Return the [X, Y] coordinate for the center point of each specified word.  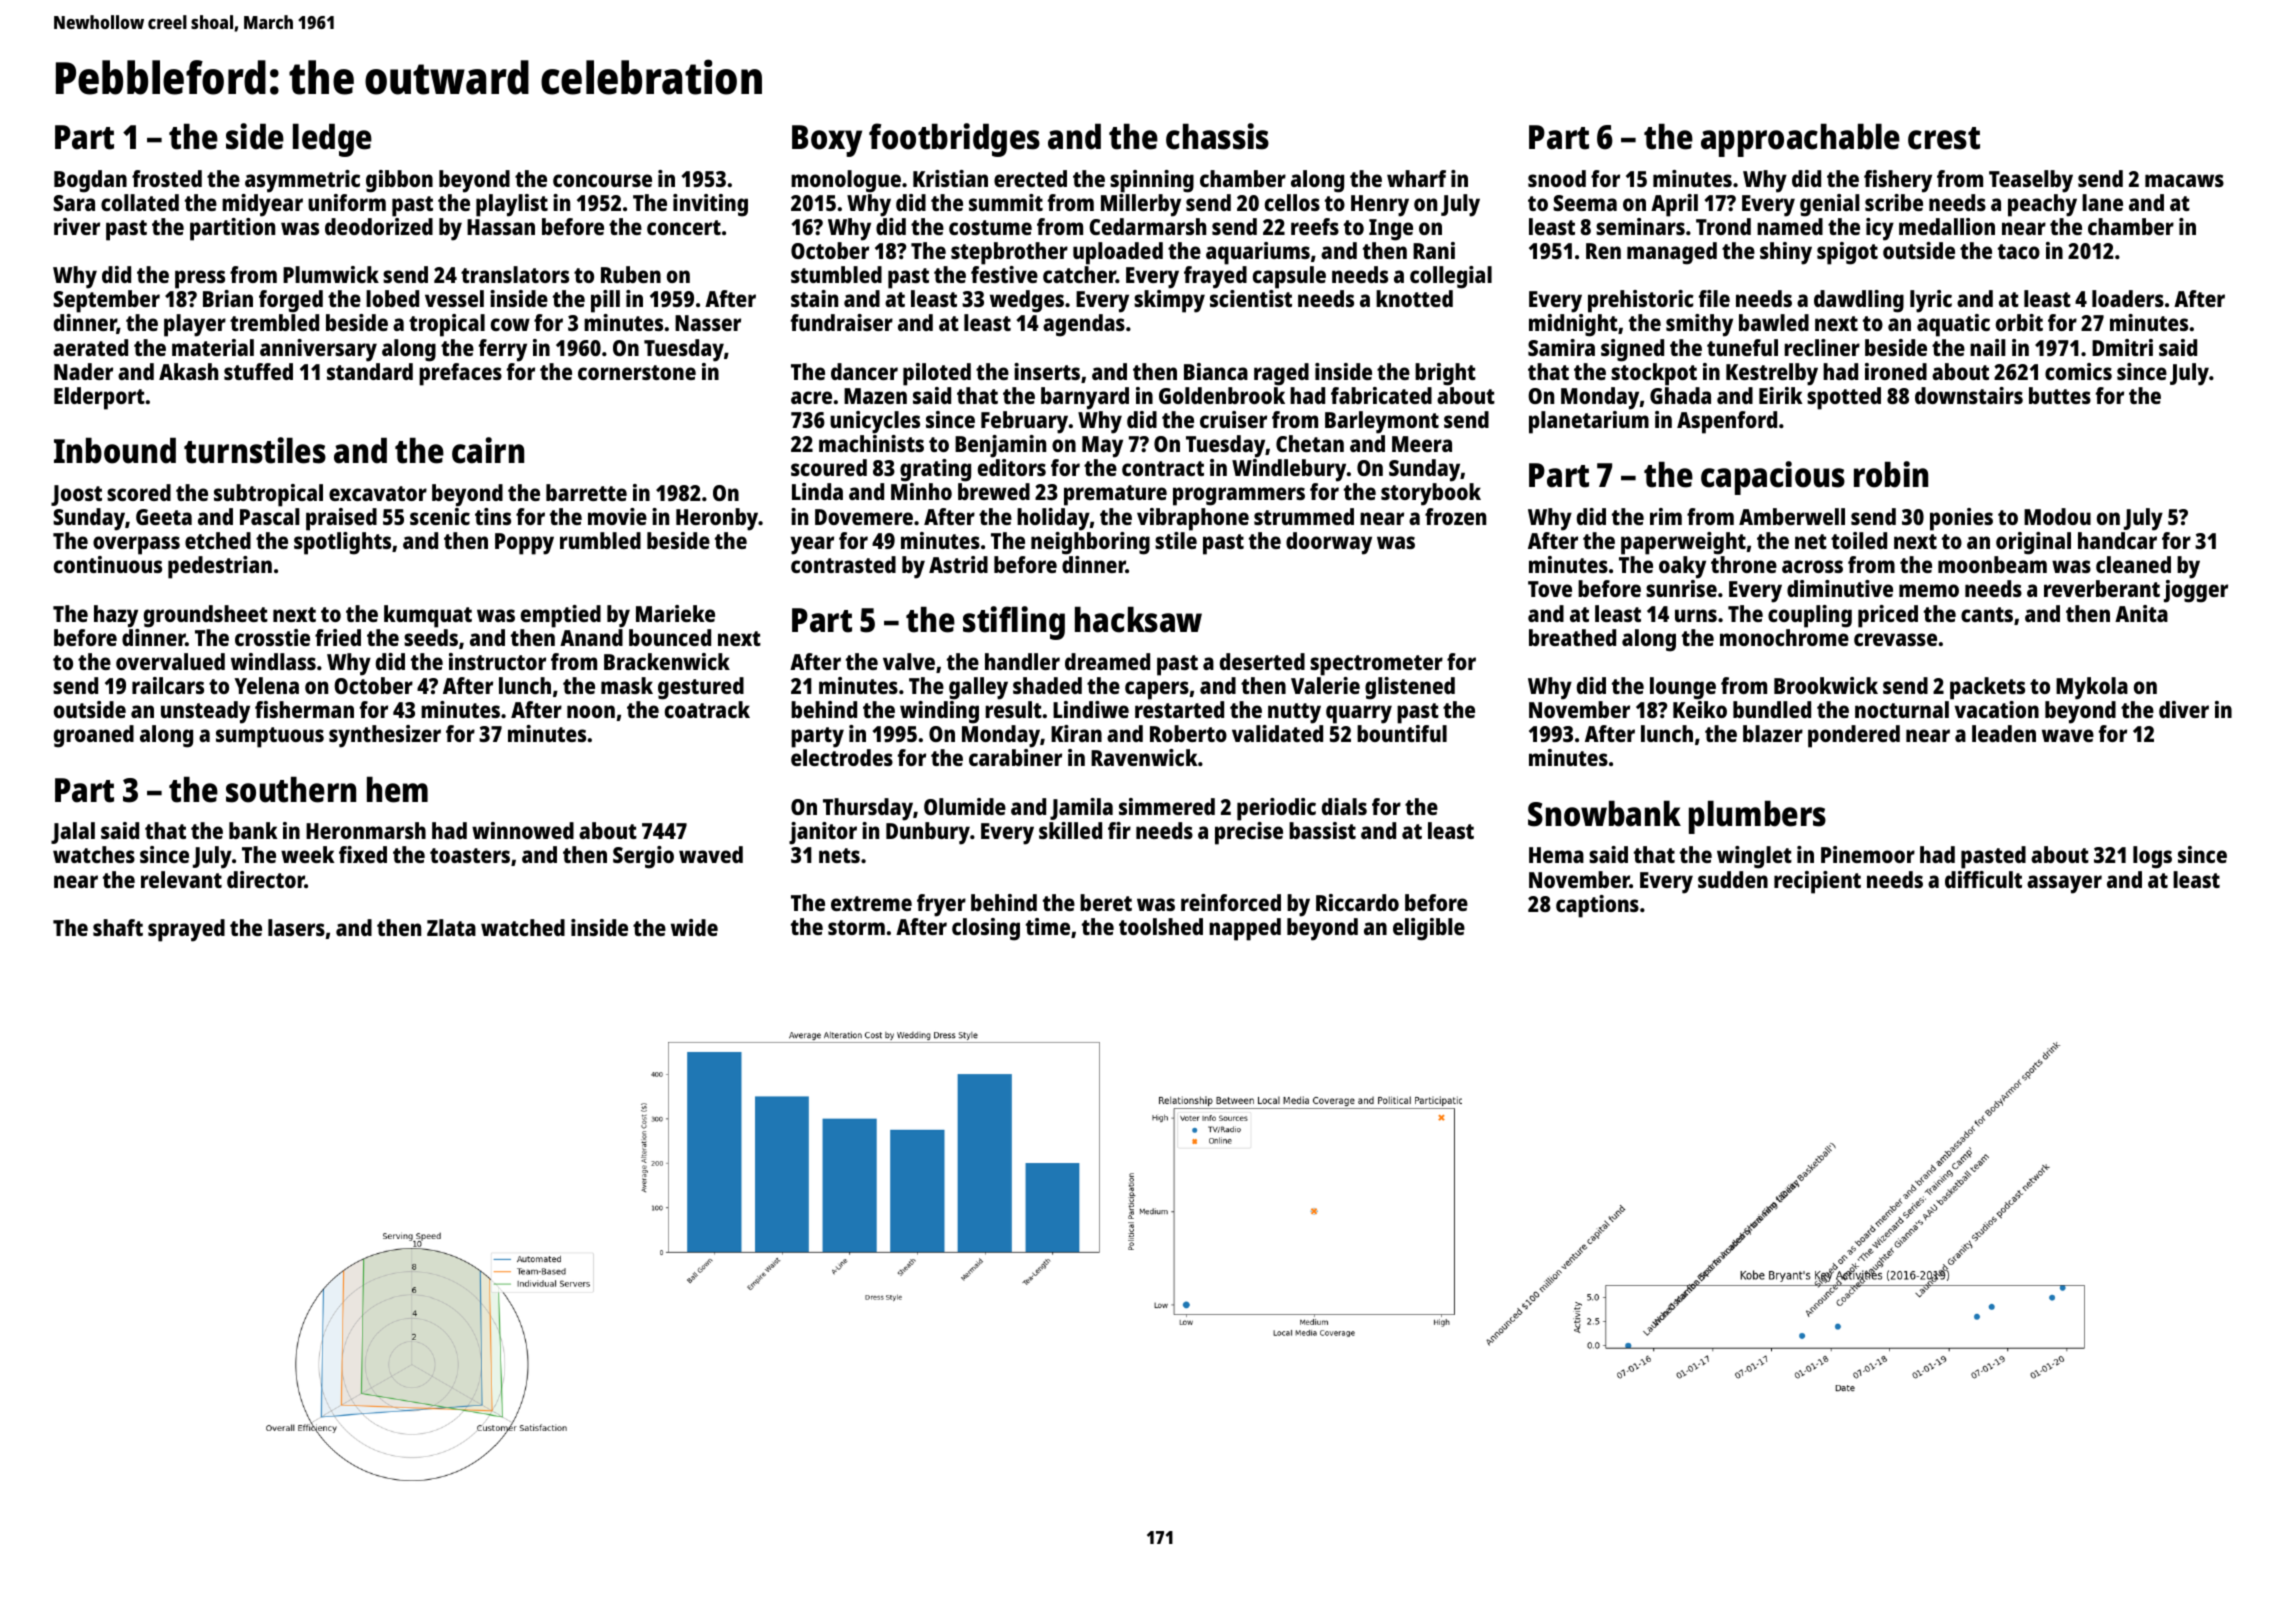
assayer [2064, 884]
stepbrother [1009, 253]
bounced [670, 637]
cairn [488, 450]
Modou [2057, 516]
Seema [1585, 203]
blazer [1773, 733]
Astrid [958, 564]
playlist [512, 205]
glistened [1410, 688]
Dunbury [928, 833]
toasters [470, 855]
